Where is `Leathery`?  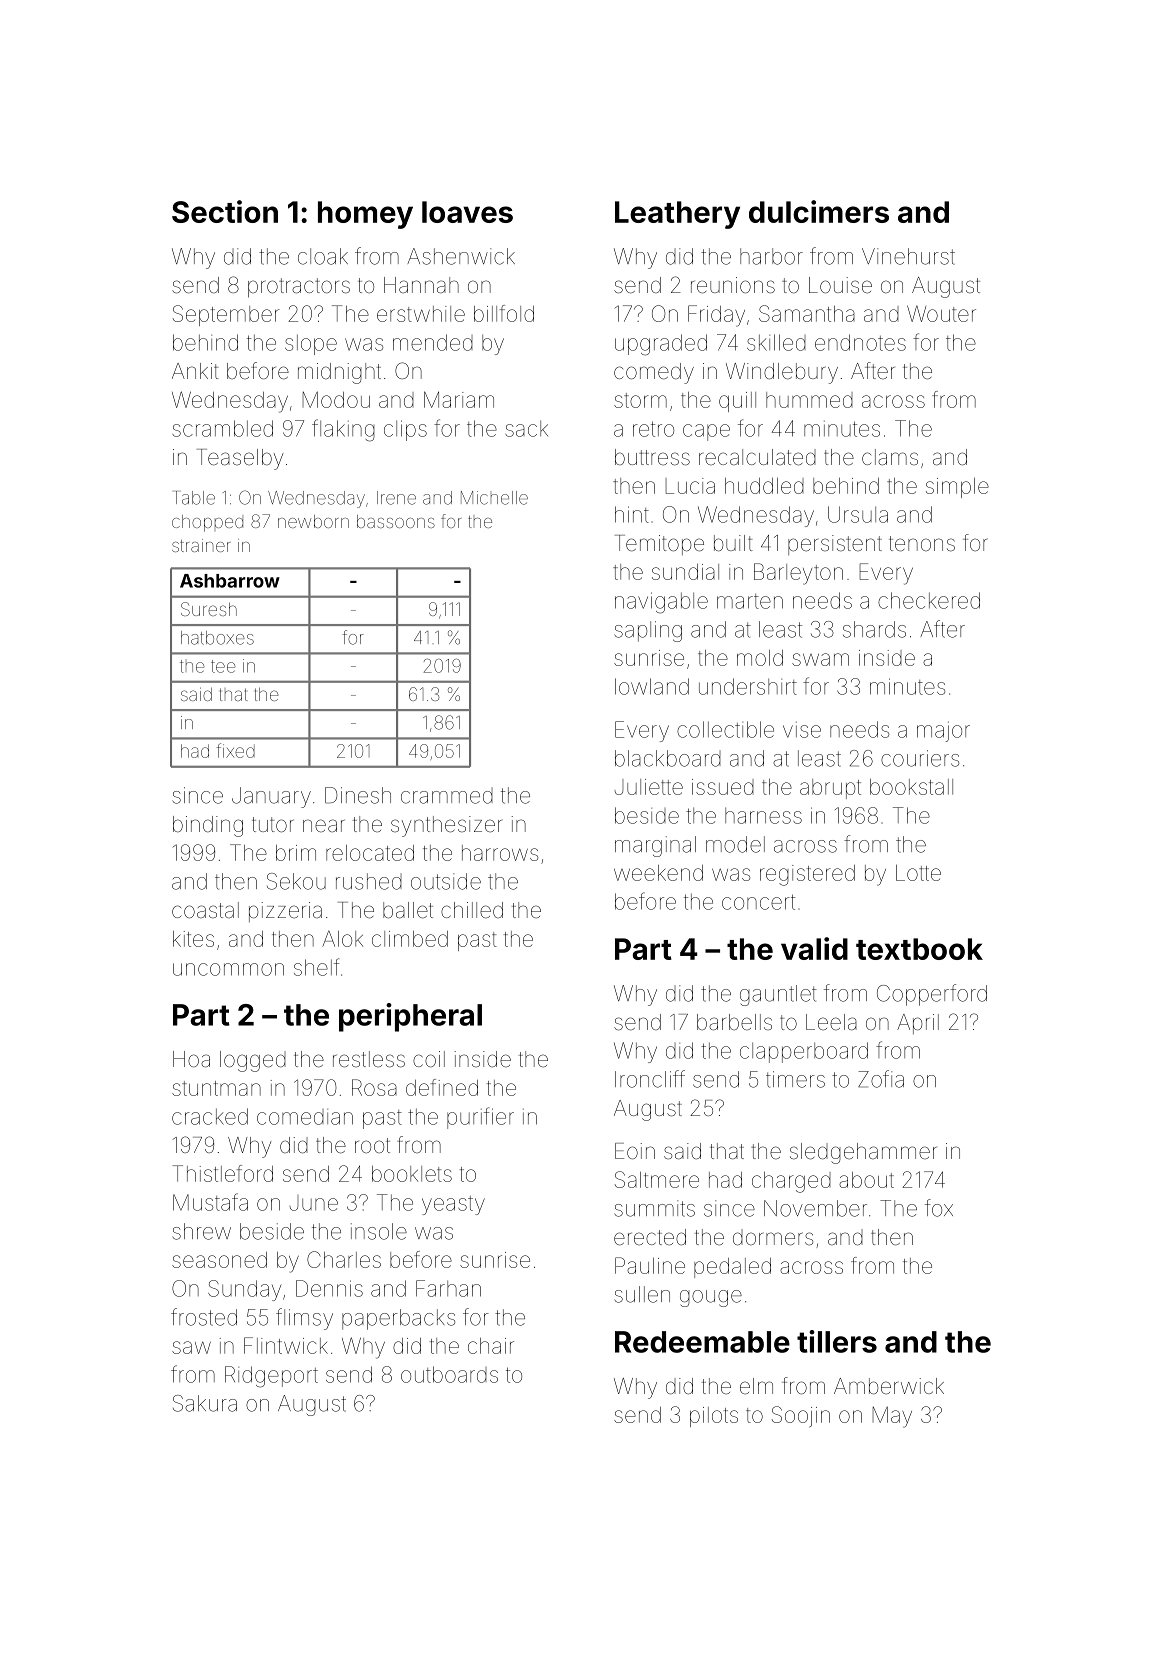 Leathery is located at coordinates (677, 215).
